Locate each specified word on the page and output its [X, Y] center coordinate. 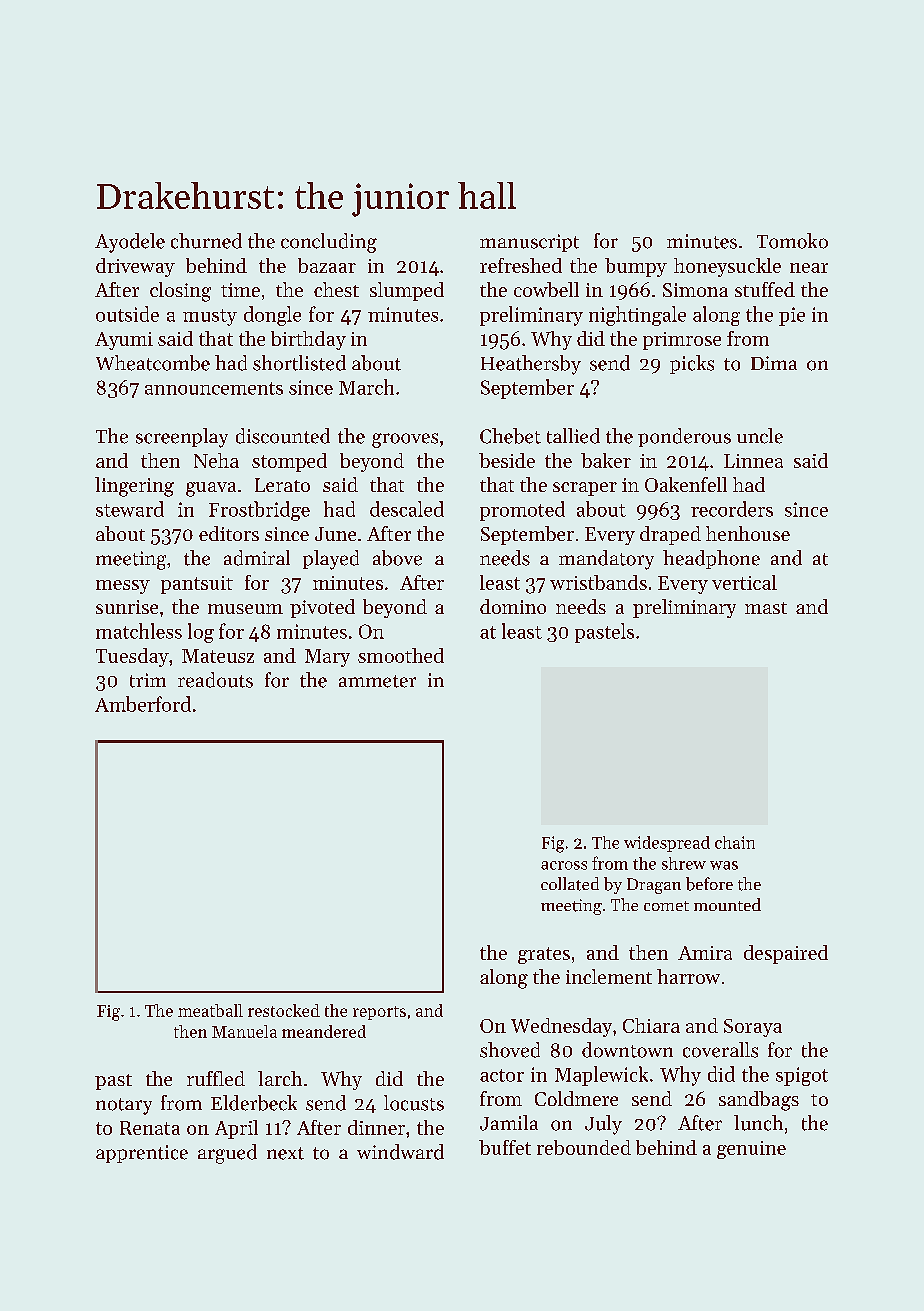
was [724, 865]
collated [570, 884]
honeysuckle [727, 267]
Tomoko [792, 241]
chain [735, 842]
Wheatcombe [153, 363]
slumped [407, 291]
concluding [329, 243]
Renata [150, 1128]
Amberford [143, 704]
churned [206, 241]
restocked [284, 1010]
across [564, 865]
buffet [505, 1147]
